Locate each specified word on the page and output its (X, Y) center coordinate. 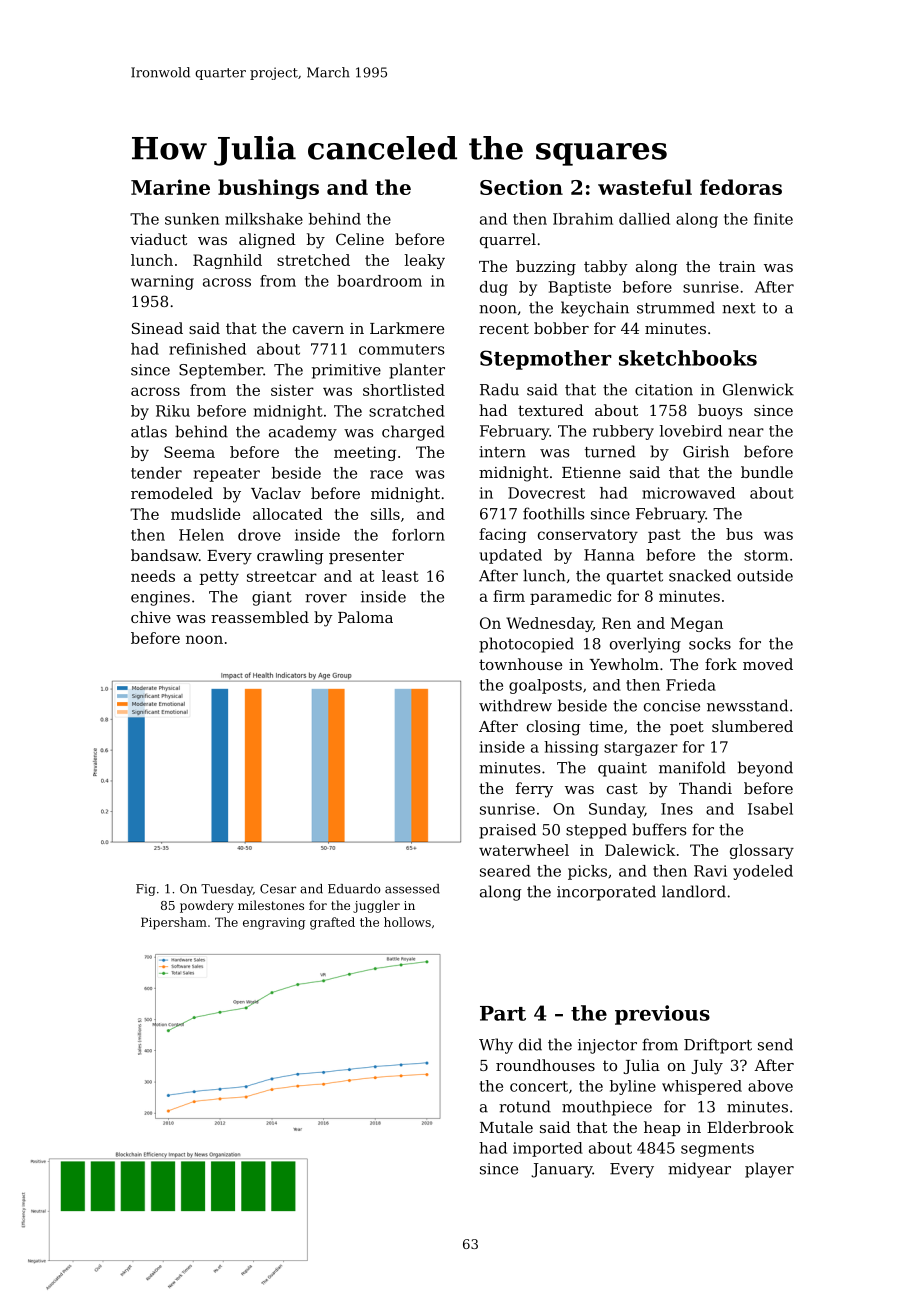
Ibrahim (583, 219)
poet (687, 728)
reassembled (260, 617)
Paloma (365, 617)
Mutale (506, 1127)
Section (521, 187)
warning (162, 282)
